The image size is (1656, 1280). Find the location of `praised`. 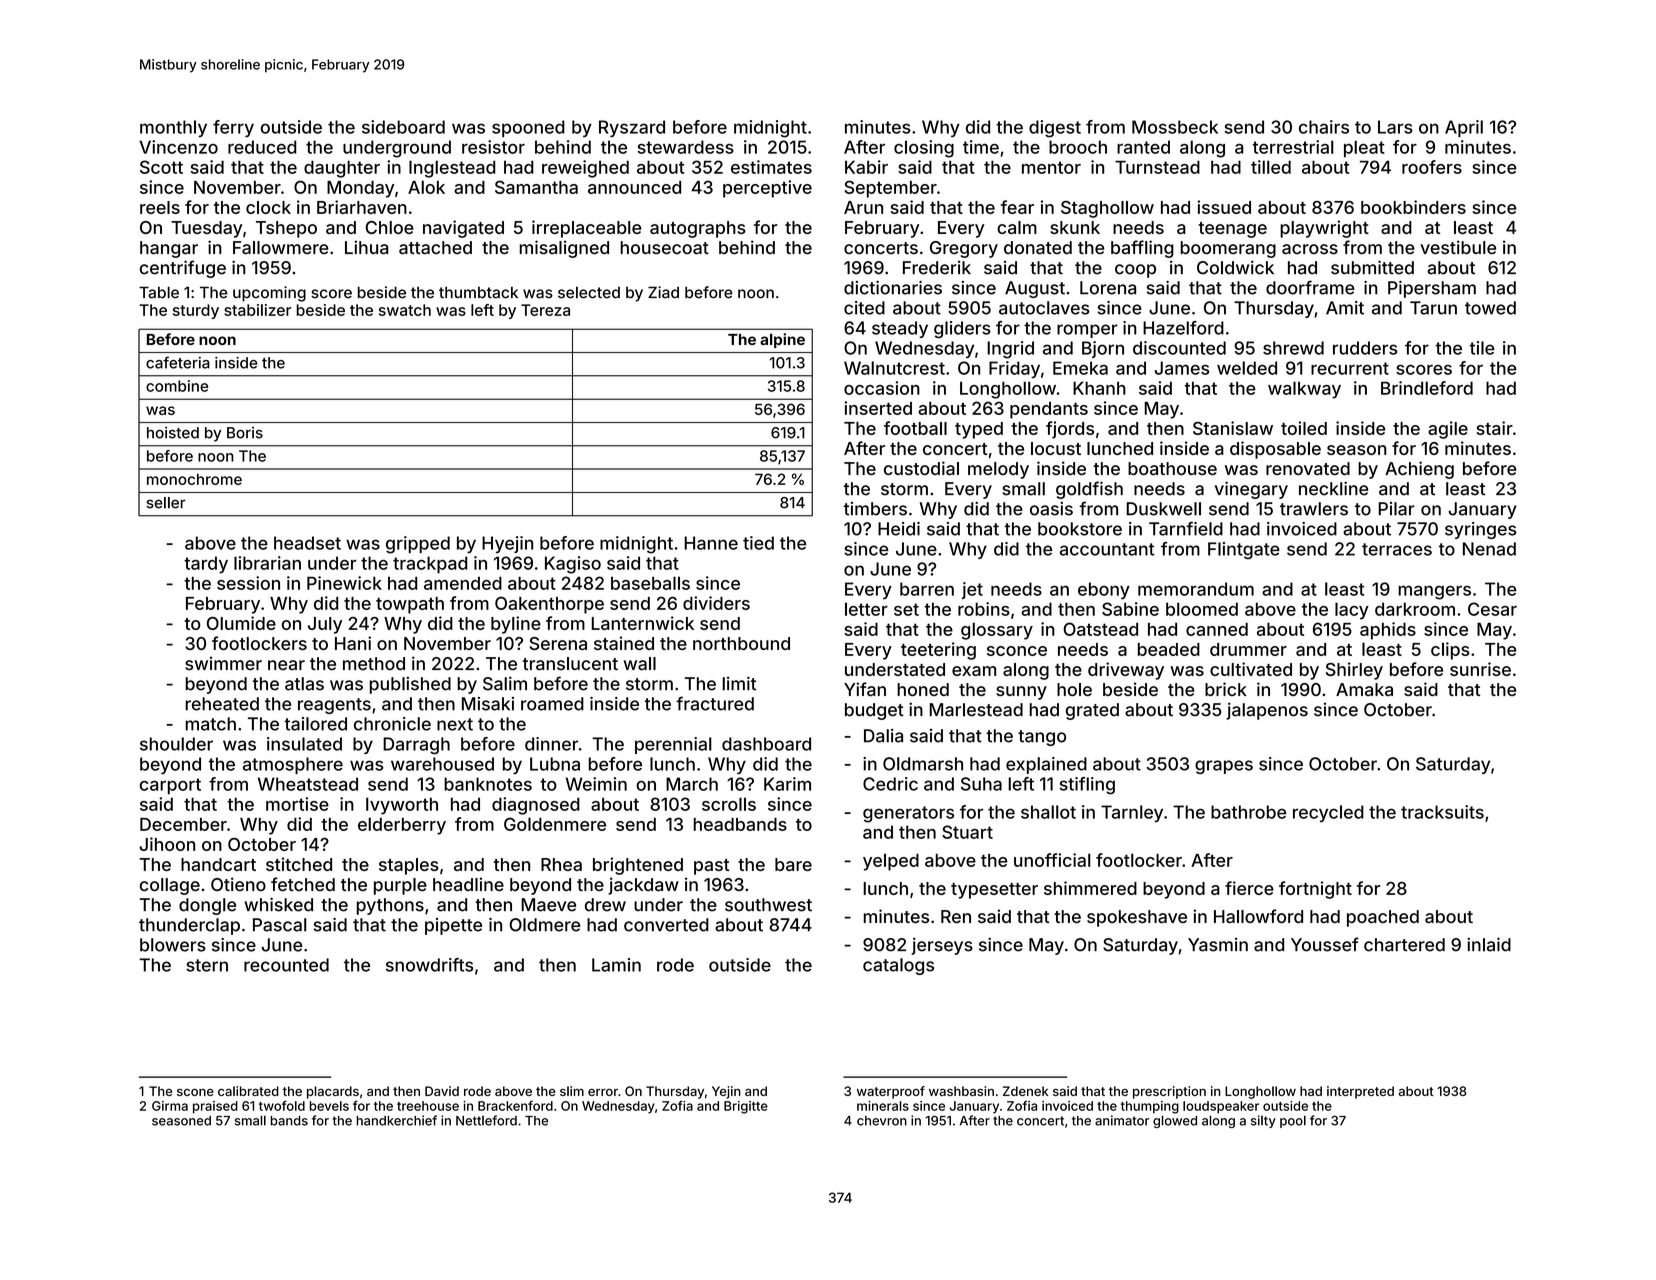

praised is located at coordinates (215, 1107).
